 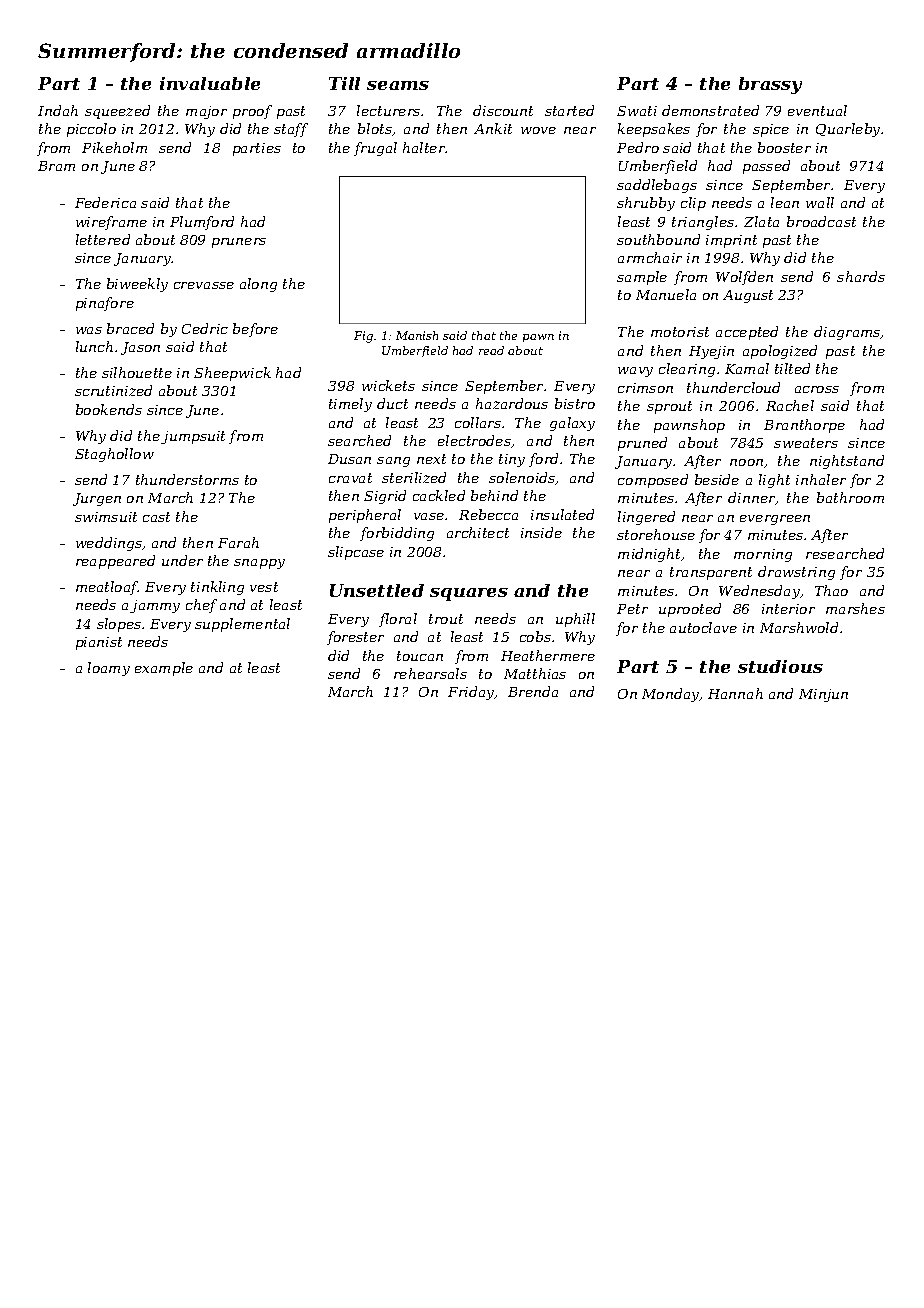 What do you see at coordinates (164, 669) in the page?
I see `example` at bounding box center [164, 669].
